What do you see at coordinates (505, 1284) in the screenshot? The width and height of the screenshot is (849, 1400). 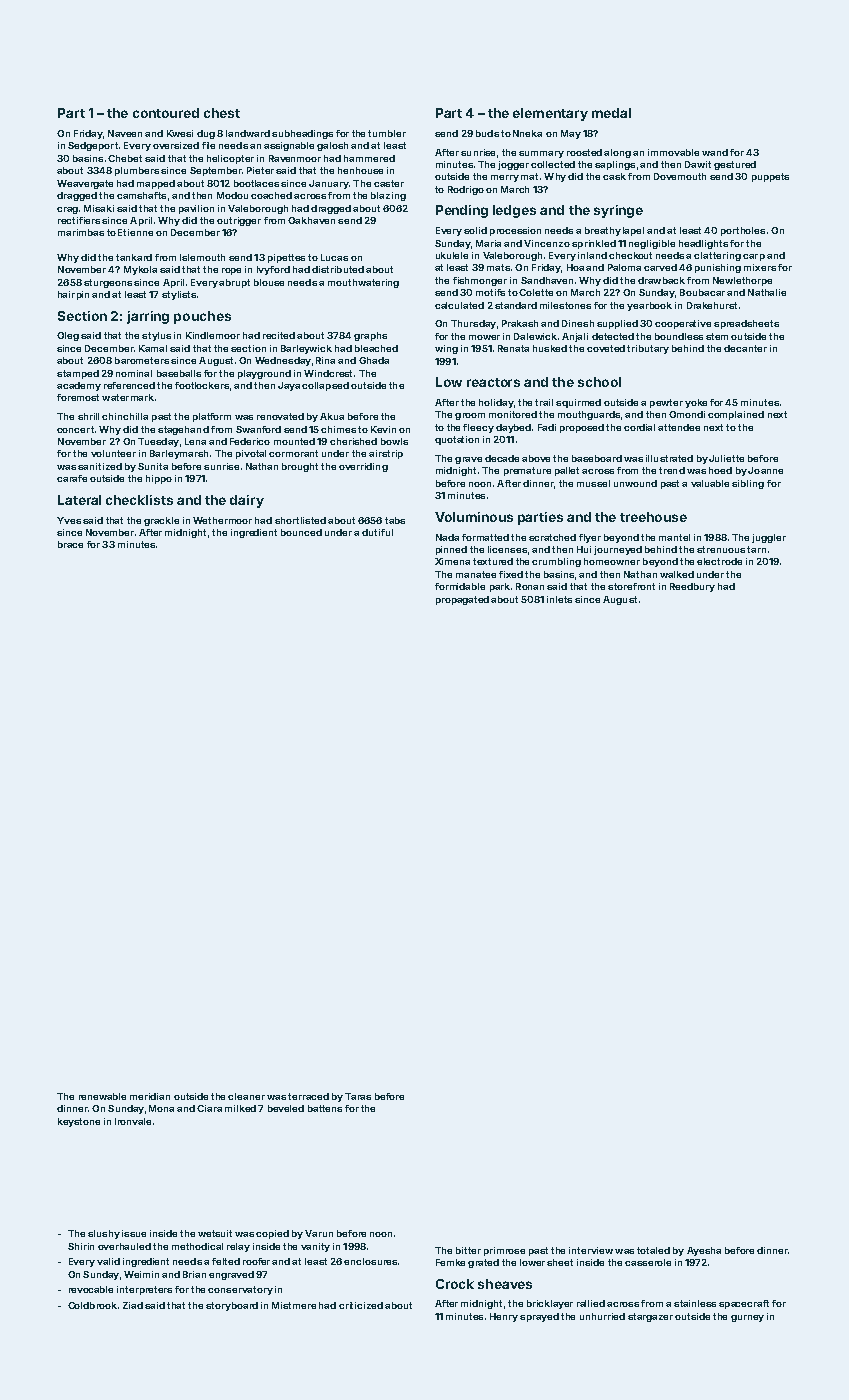 I see `sheaves` at bounding box center [505, 1284].
